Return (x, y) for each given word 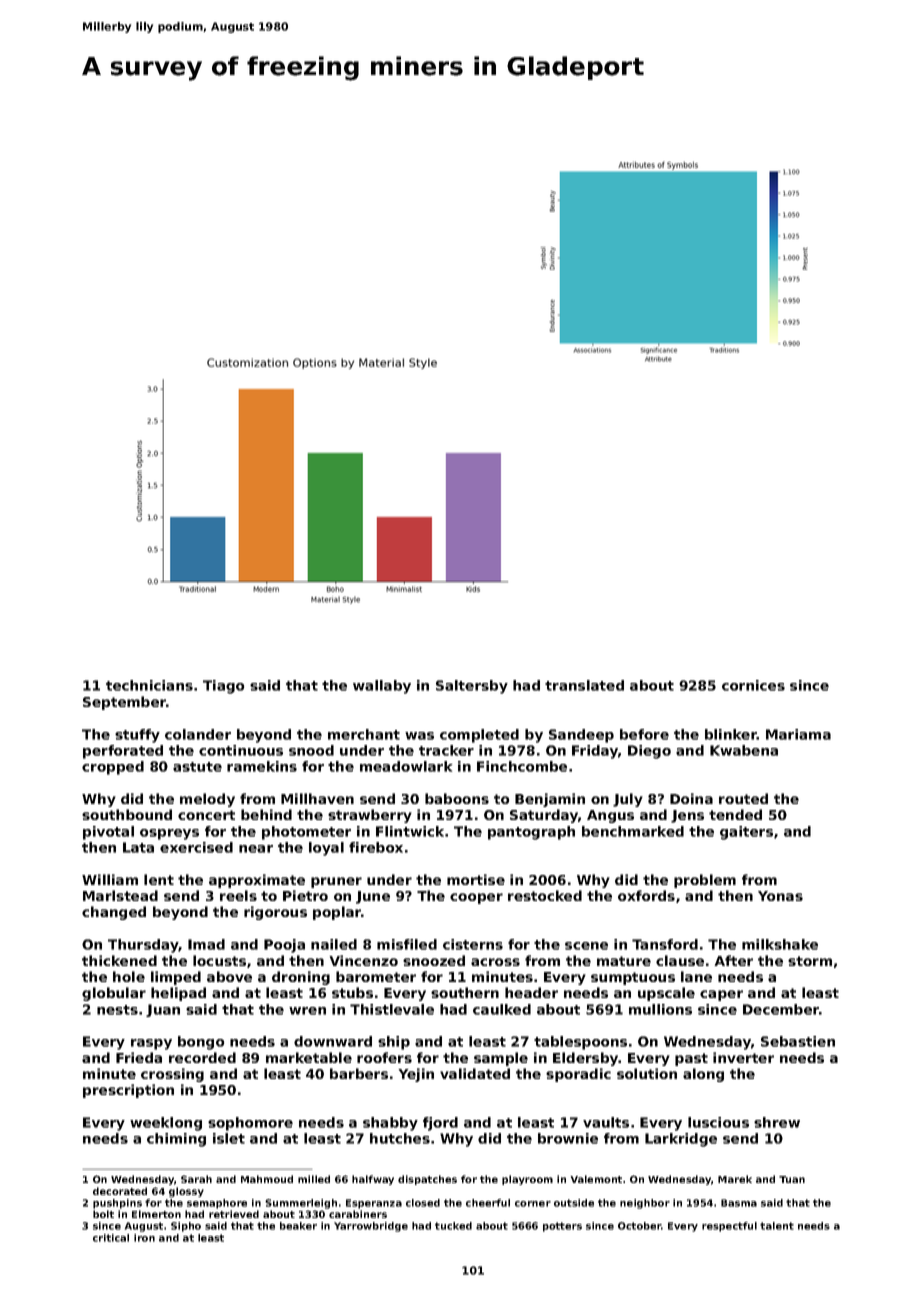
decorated (120, 1191)
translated (584, 685)
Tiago (224, 687)
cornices (753, 685)
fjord (440, 1124)
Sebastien (798, 1041)
